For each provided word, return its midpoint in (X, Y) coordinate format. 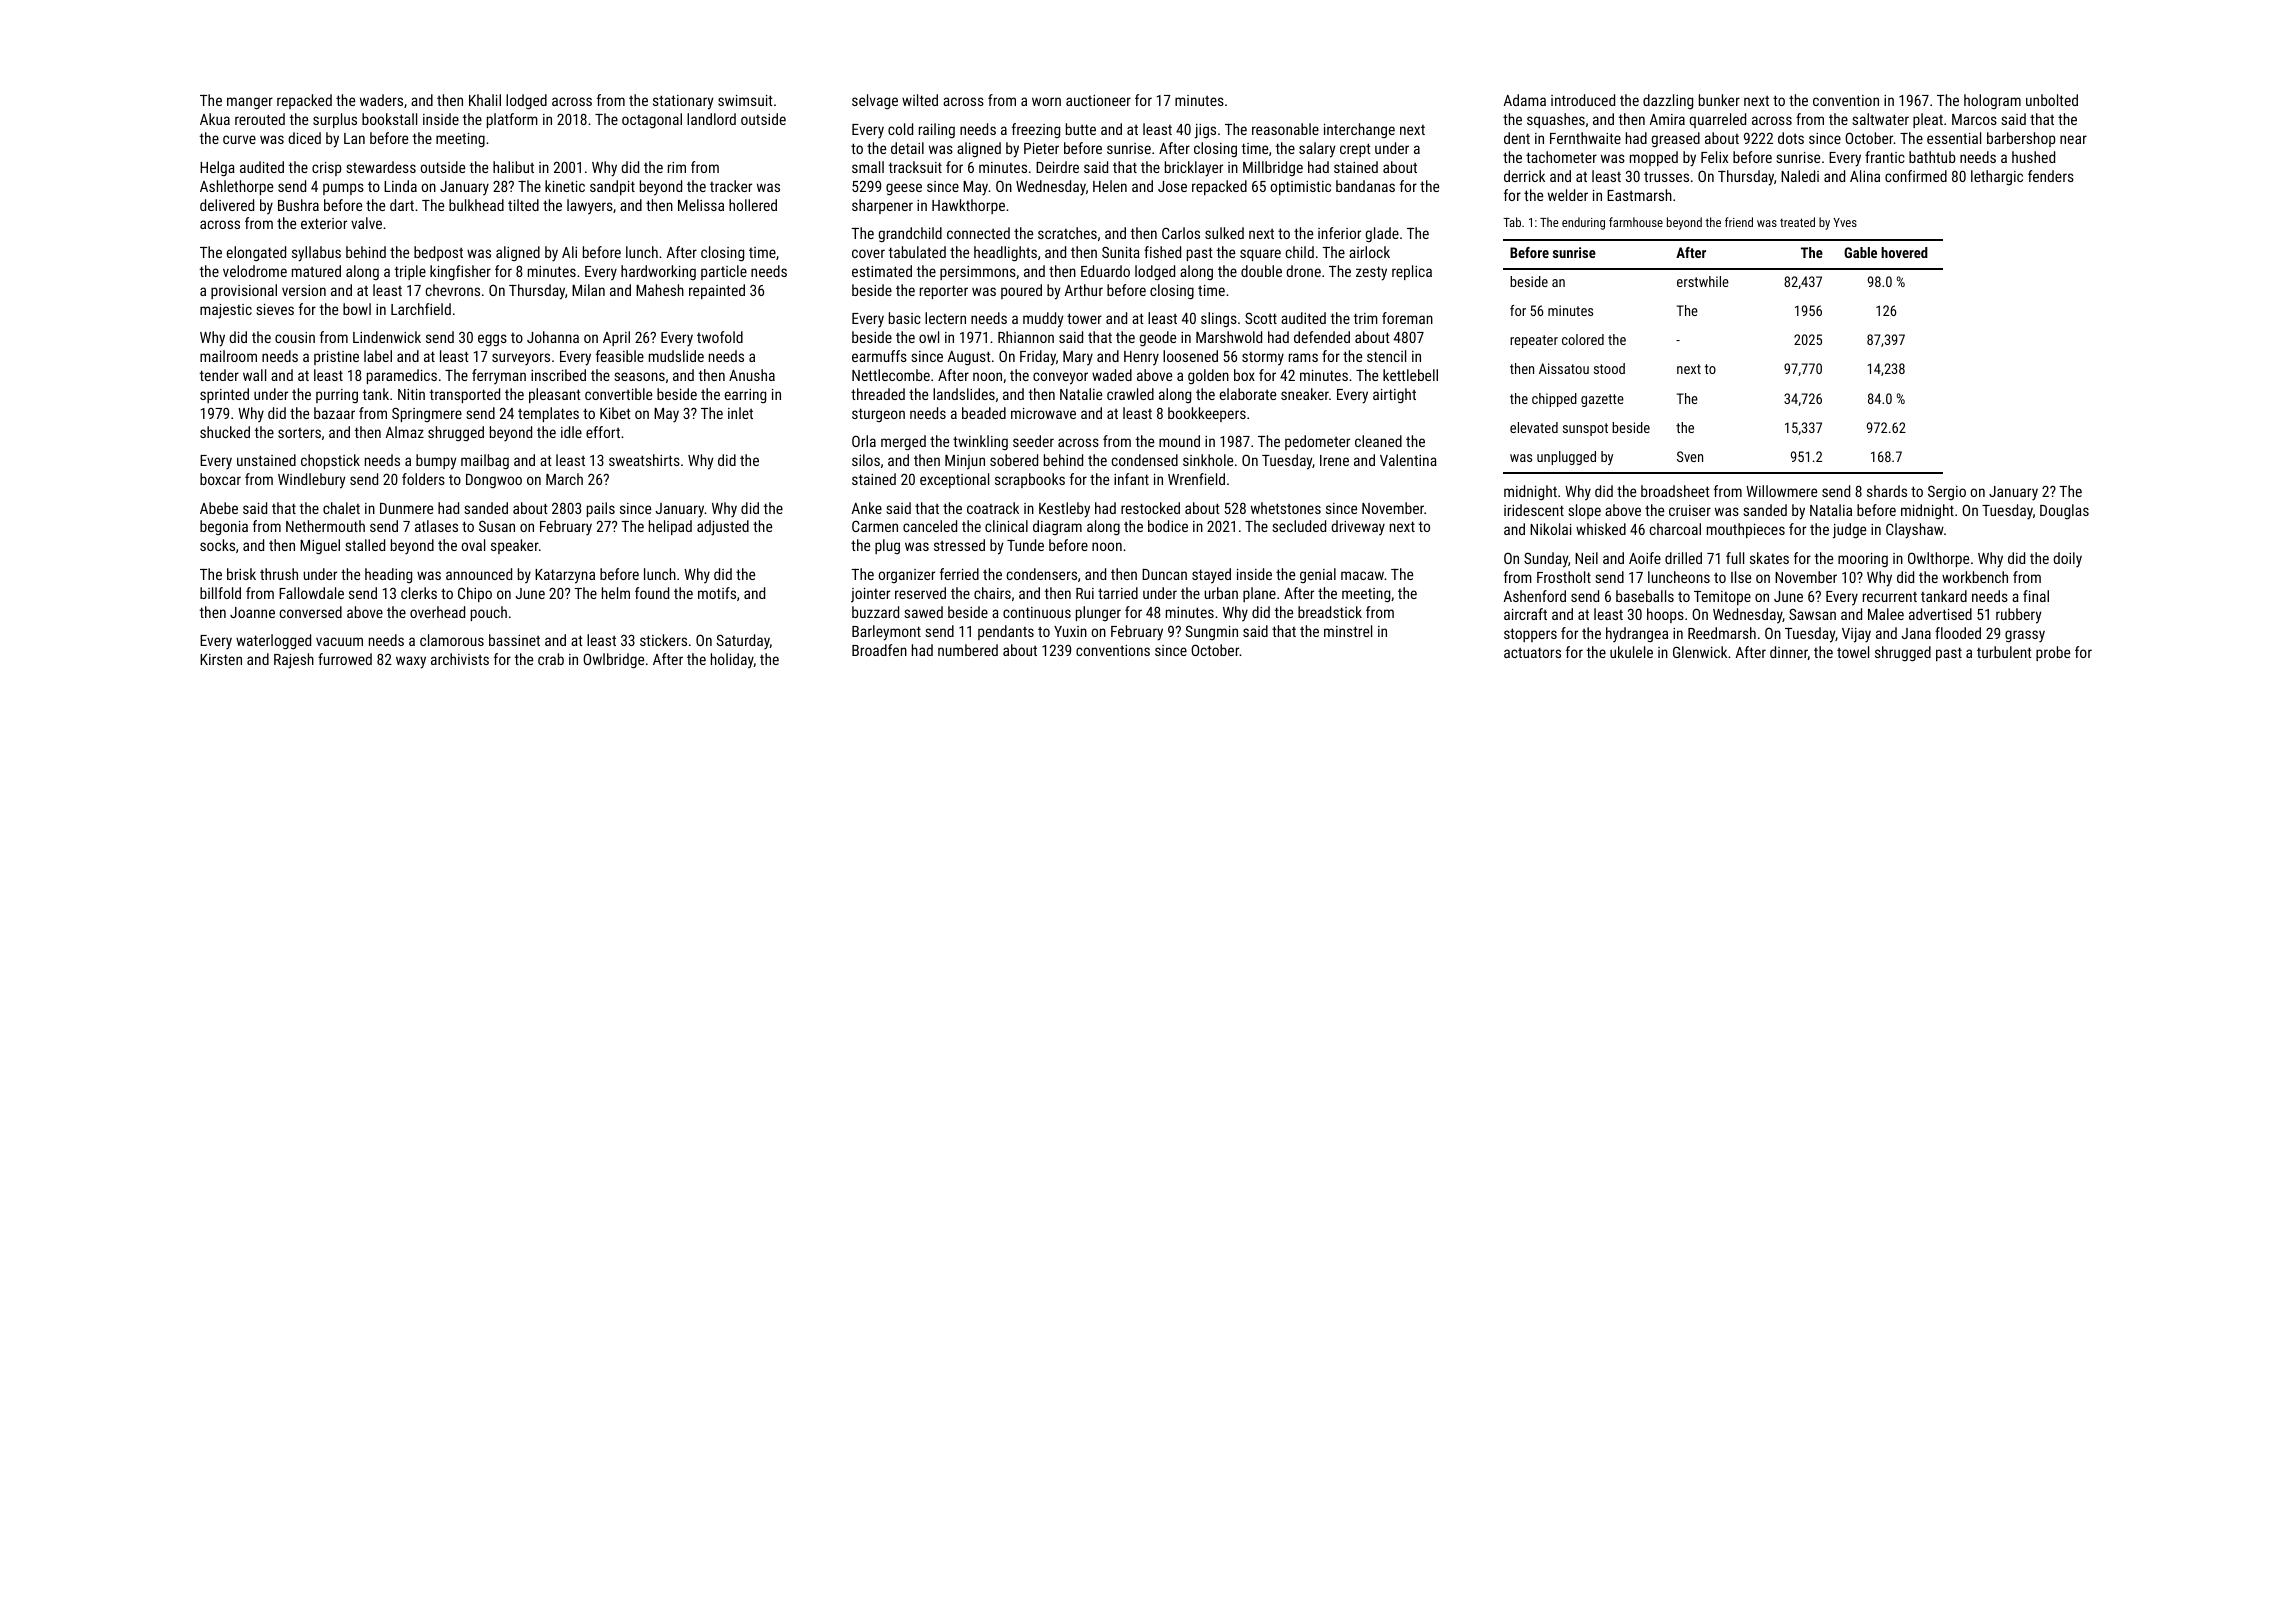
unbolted (2052, 100)
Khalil (485, 100)
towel (1853, 652)
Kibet (615, 413)
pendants (1006, 632)
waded (1112, 375)
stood (1609, 368)
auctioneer (1098, 100)
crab (551, 659)
